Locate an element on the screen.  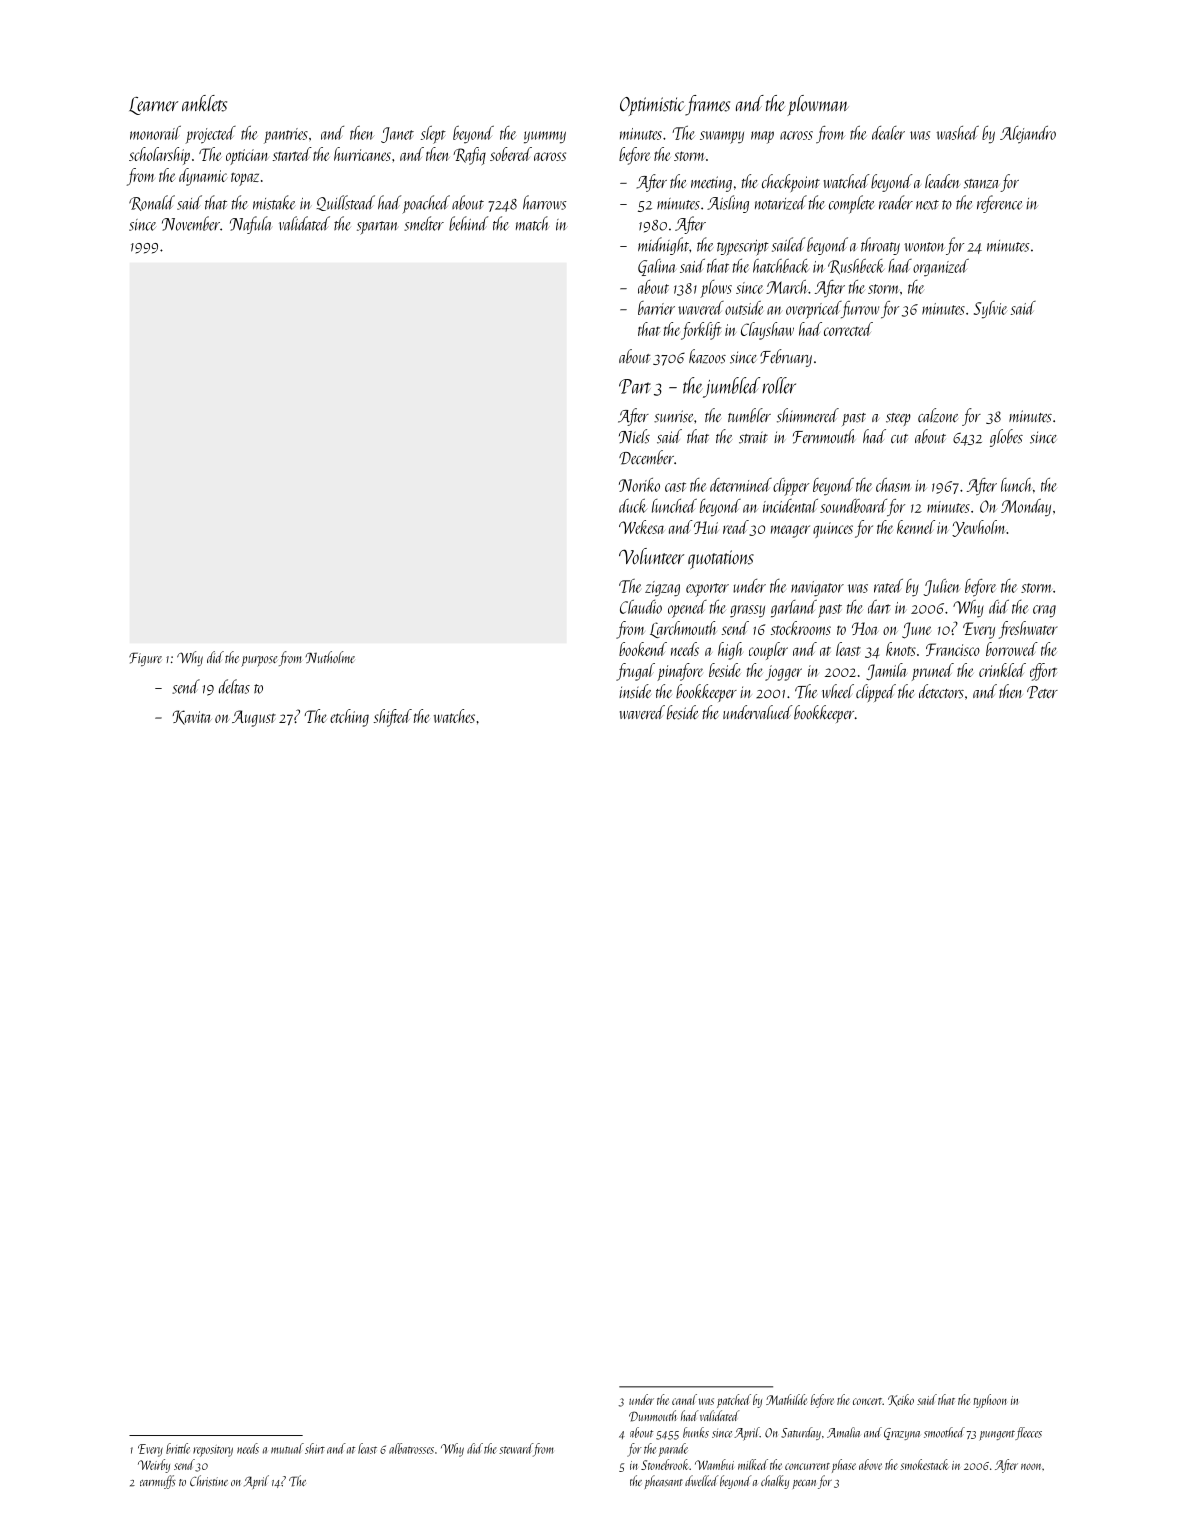
Kavita is located at coordinates (192, 717).
